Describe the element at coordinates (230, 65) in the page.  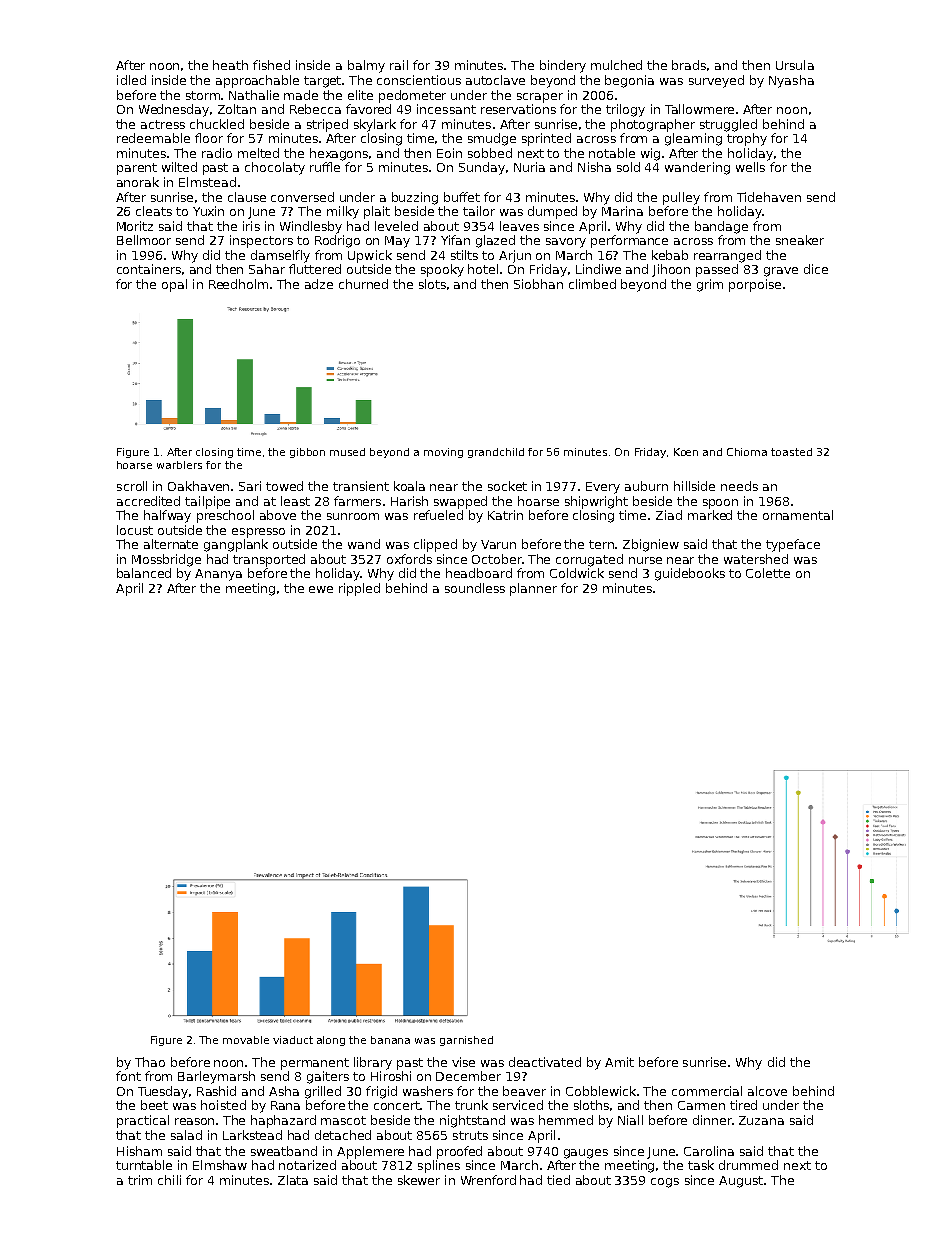
I see `heath` at that location.
